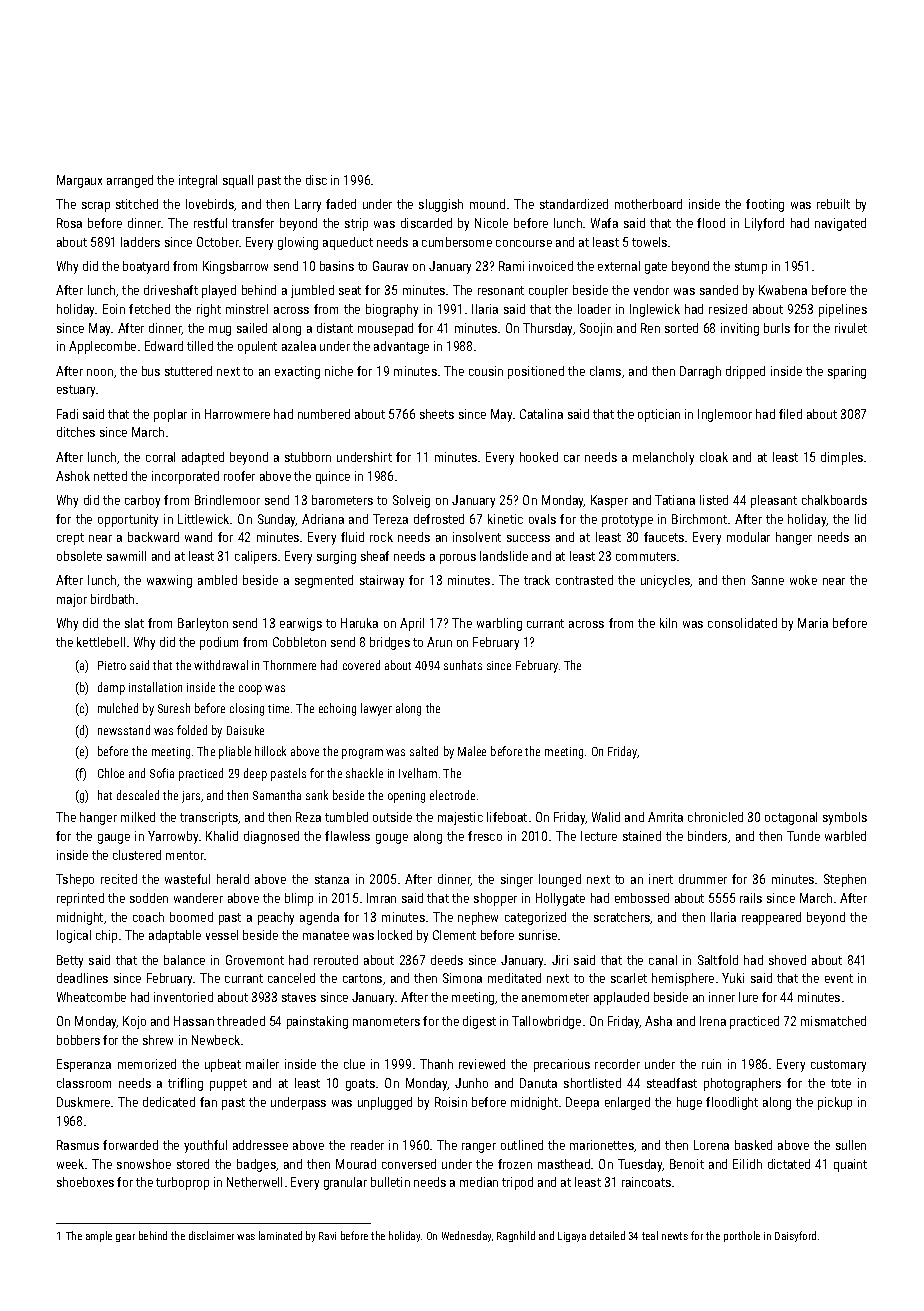  Describe the element at coordinates (491, 223) in the document. I see `Nicole` at that location.
